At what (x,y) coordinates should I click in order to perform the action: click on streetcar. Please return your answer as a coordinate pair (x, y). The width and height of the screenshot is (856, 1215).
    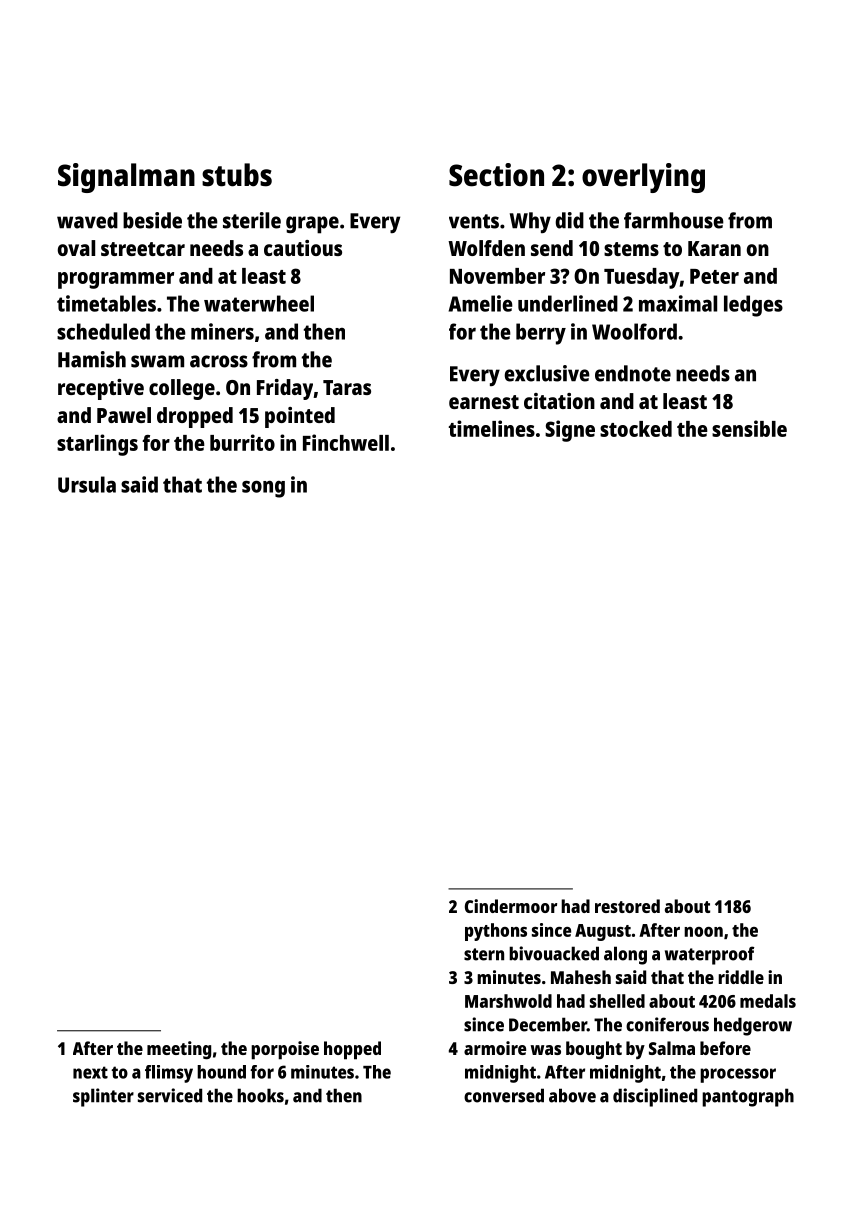
    Looking at the image, I should click on (143, 249).
